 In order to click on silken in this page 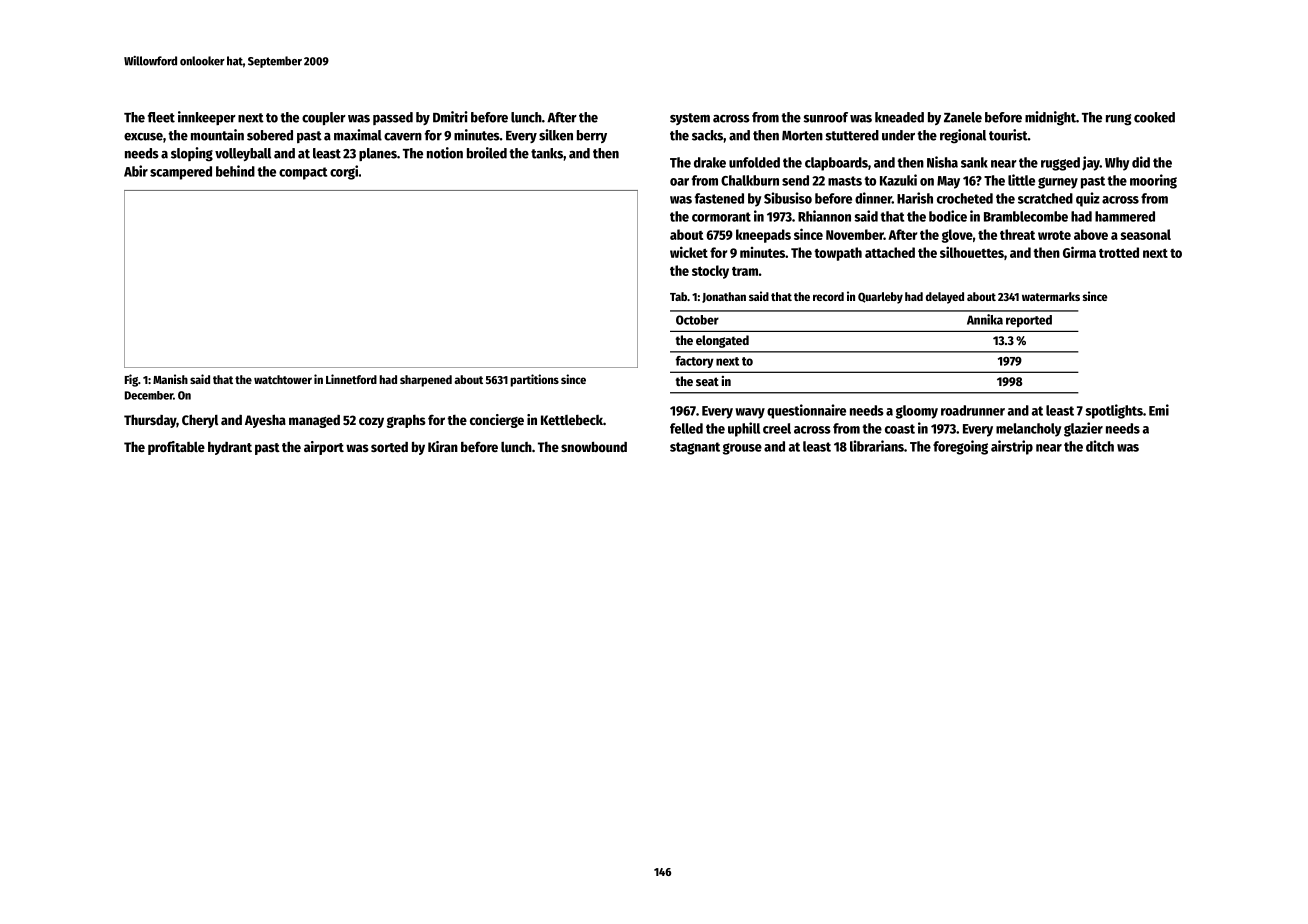, I will do `click(556, 135)`.
